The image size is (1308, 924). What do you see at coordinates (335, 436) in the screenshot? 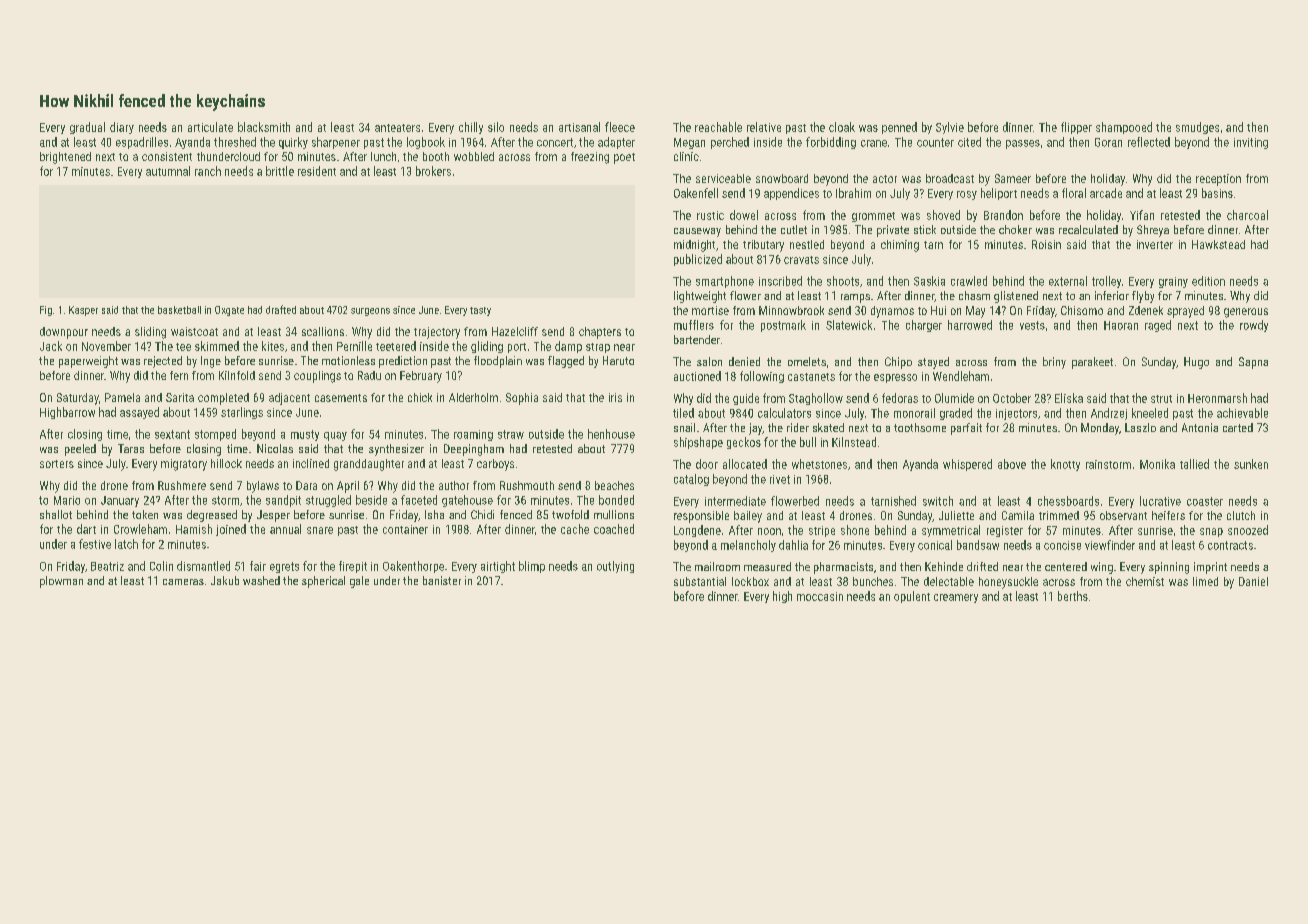
I see `quay` at bounding box center [335, 436].
